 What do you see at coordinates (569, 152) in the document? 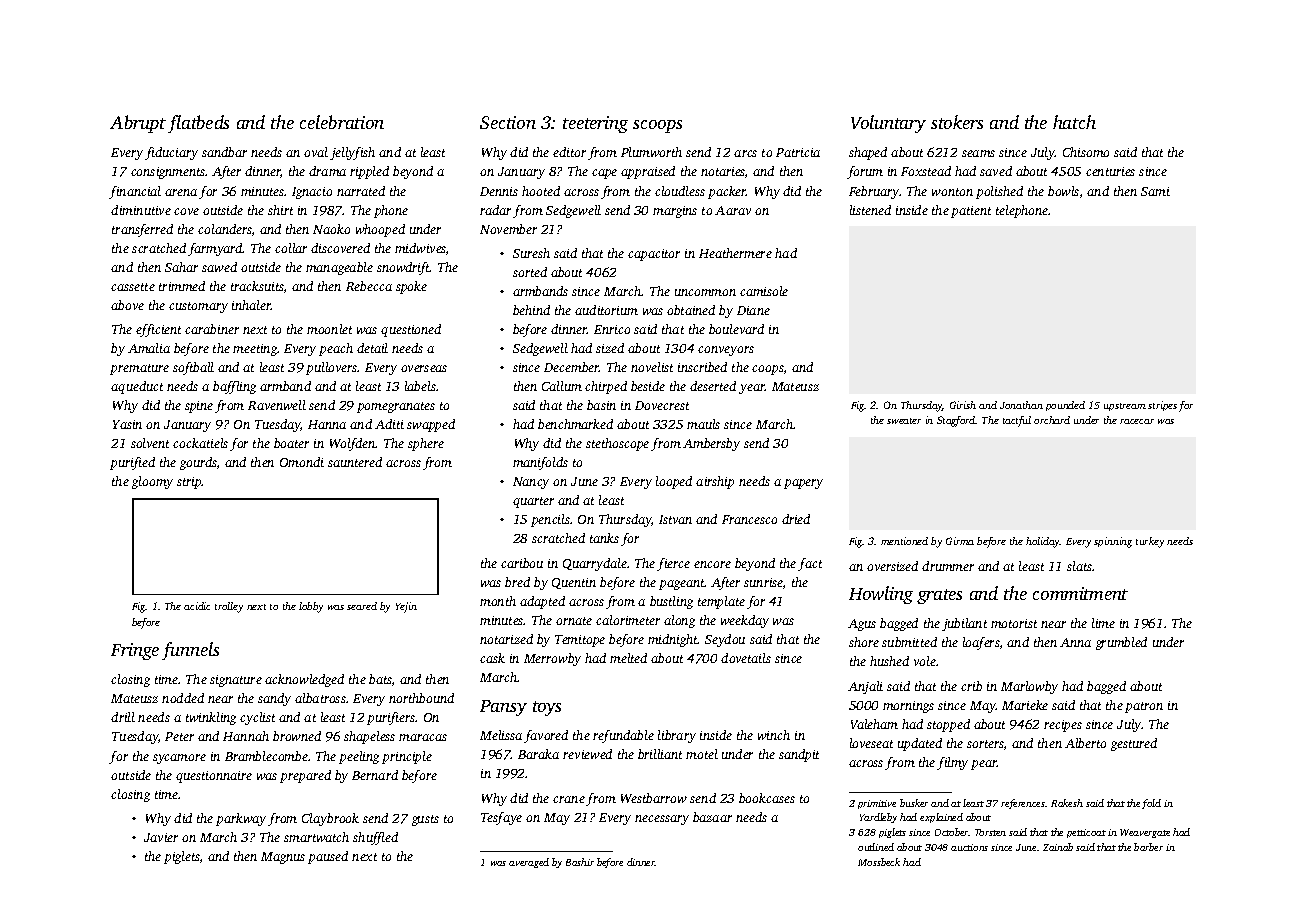
I see `editor` at bounding box center [569, 152].
